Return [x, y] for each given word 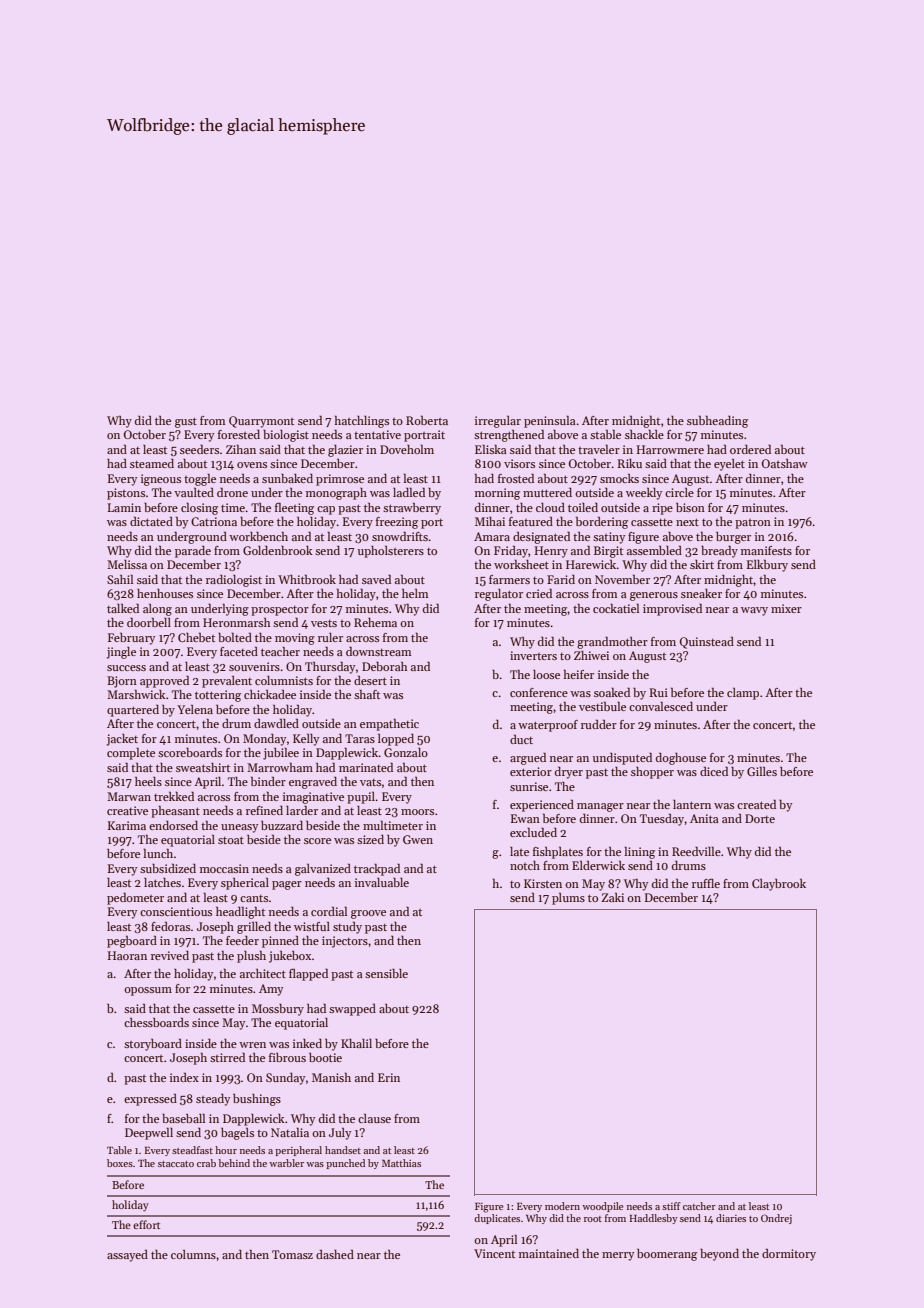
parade [193, 552]
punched [345, 1164]
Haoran [127, 955]
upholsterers [391, 552]
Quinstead [707, 642]
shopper [652, 773]
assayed [127, 1255]
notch [525, 865]
